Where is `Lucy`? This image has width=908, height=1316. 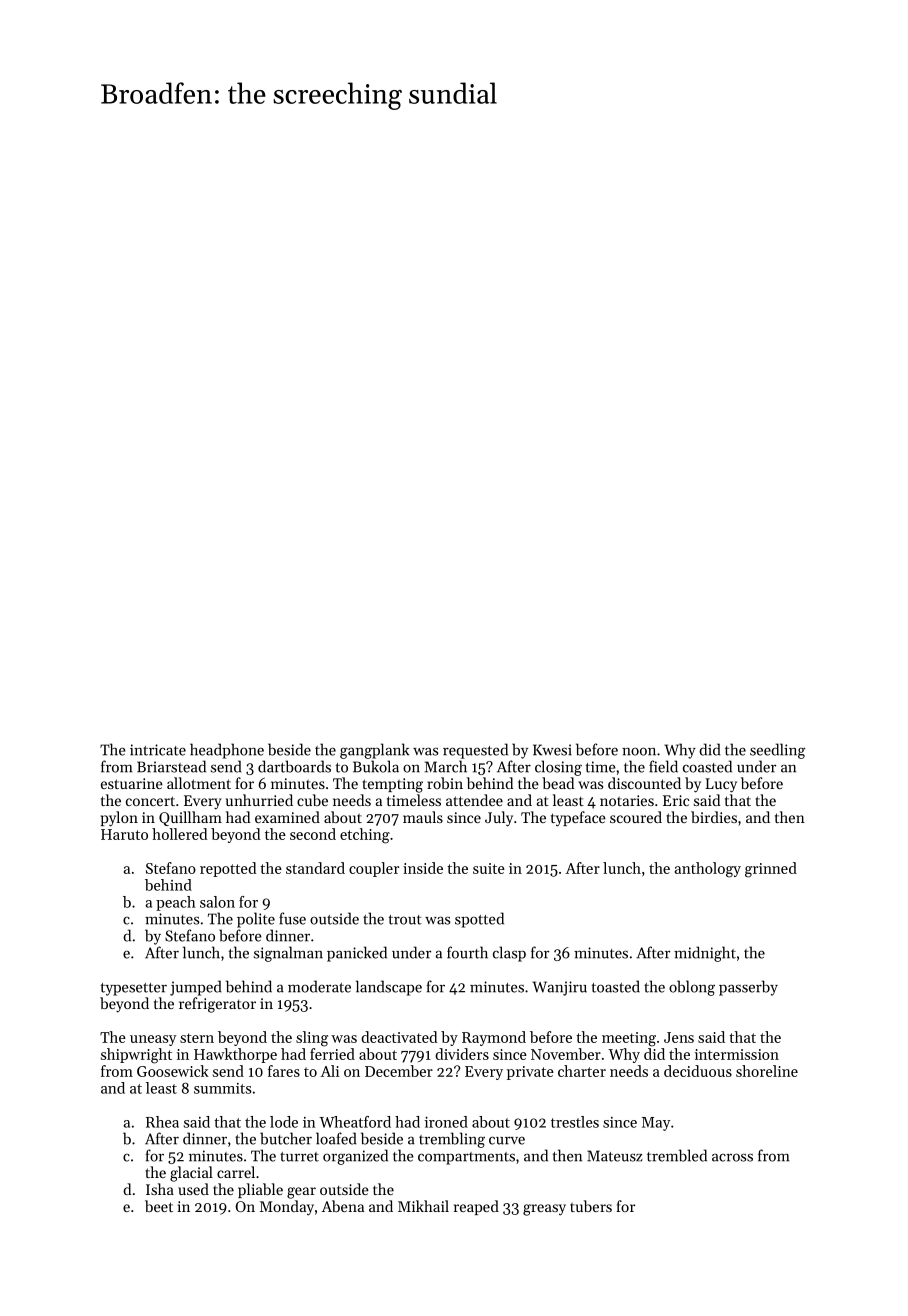 Lucy is located at coordinates (721, 785).
